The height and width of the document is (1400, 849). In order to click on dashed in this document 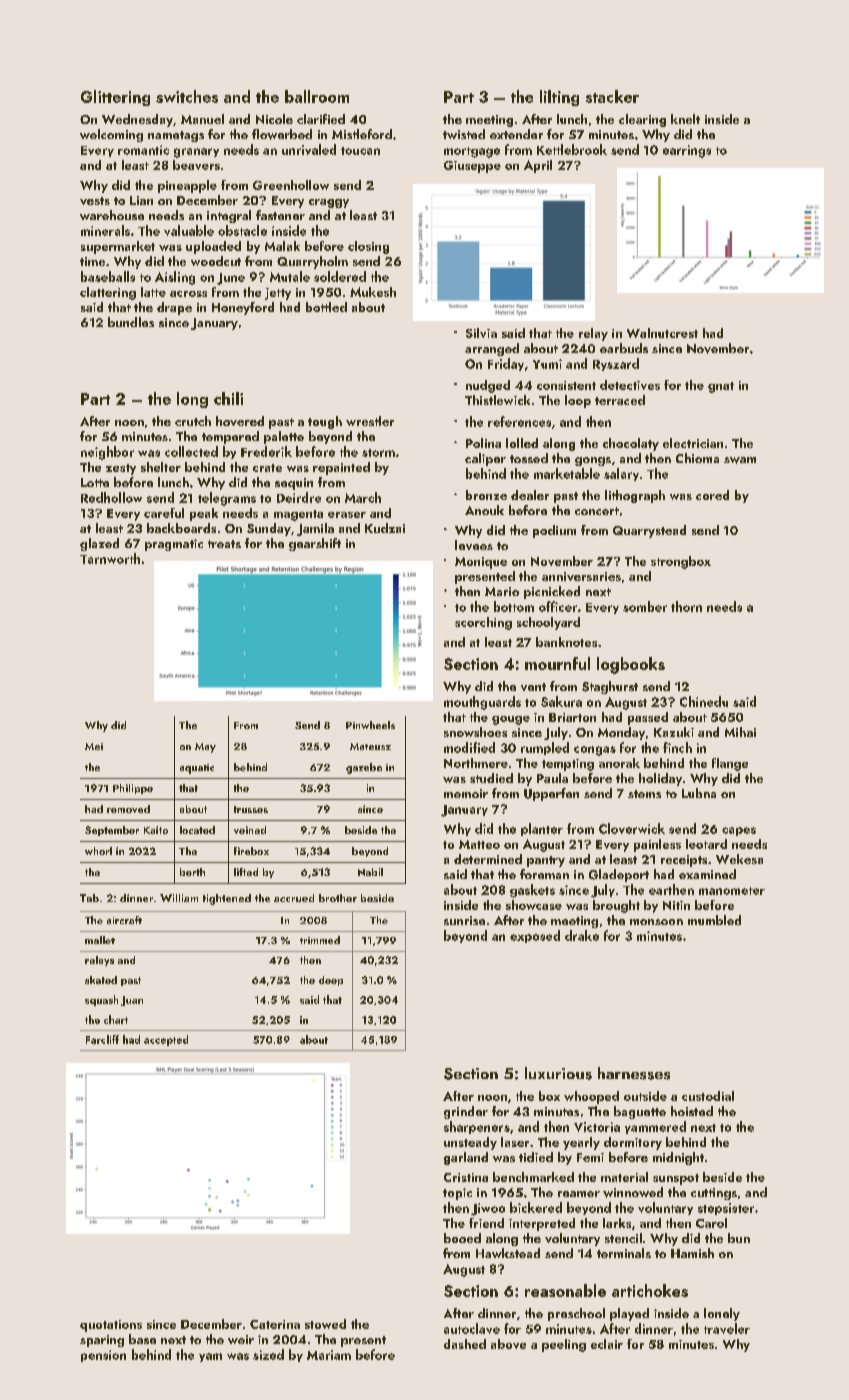, I will do `click(465, 1344)`.
